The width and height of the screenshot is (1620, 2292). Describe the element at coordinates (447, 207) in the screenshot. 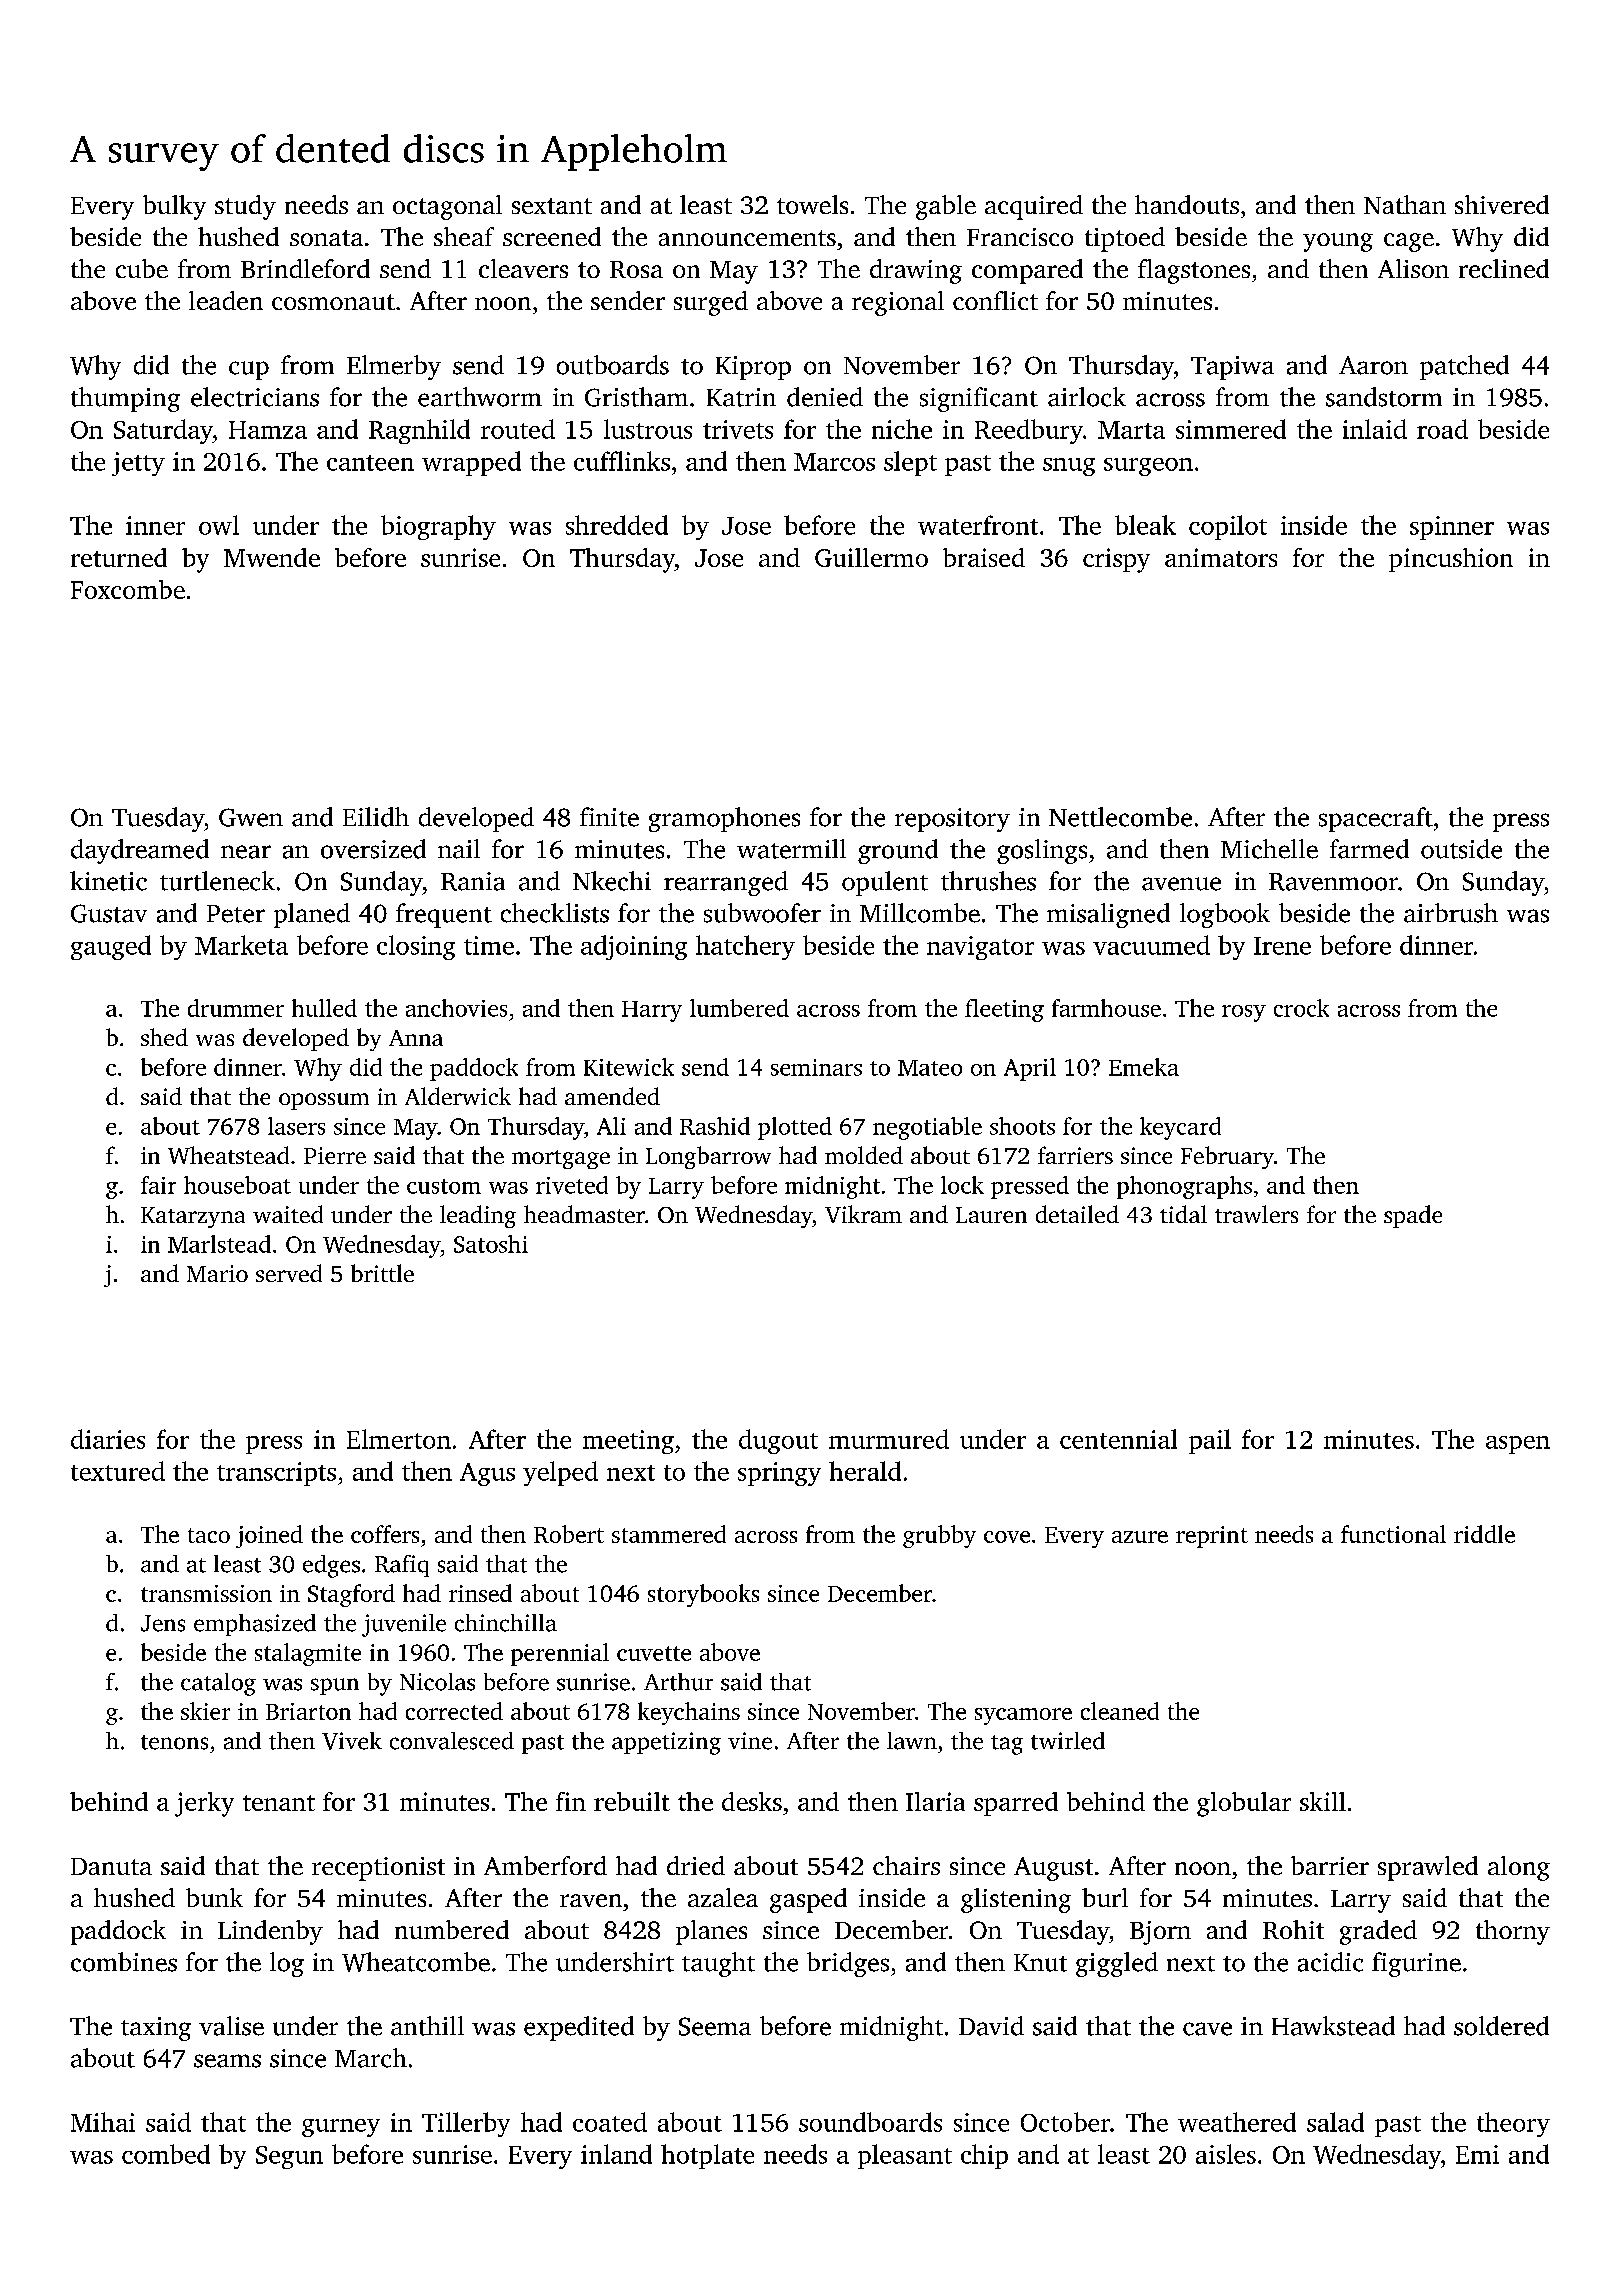

I see `octagonal` at that location.
